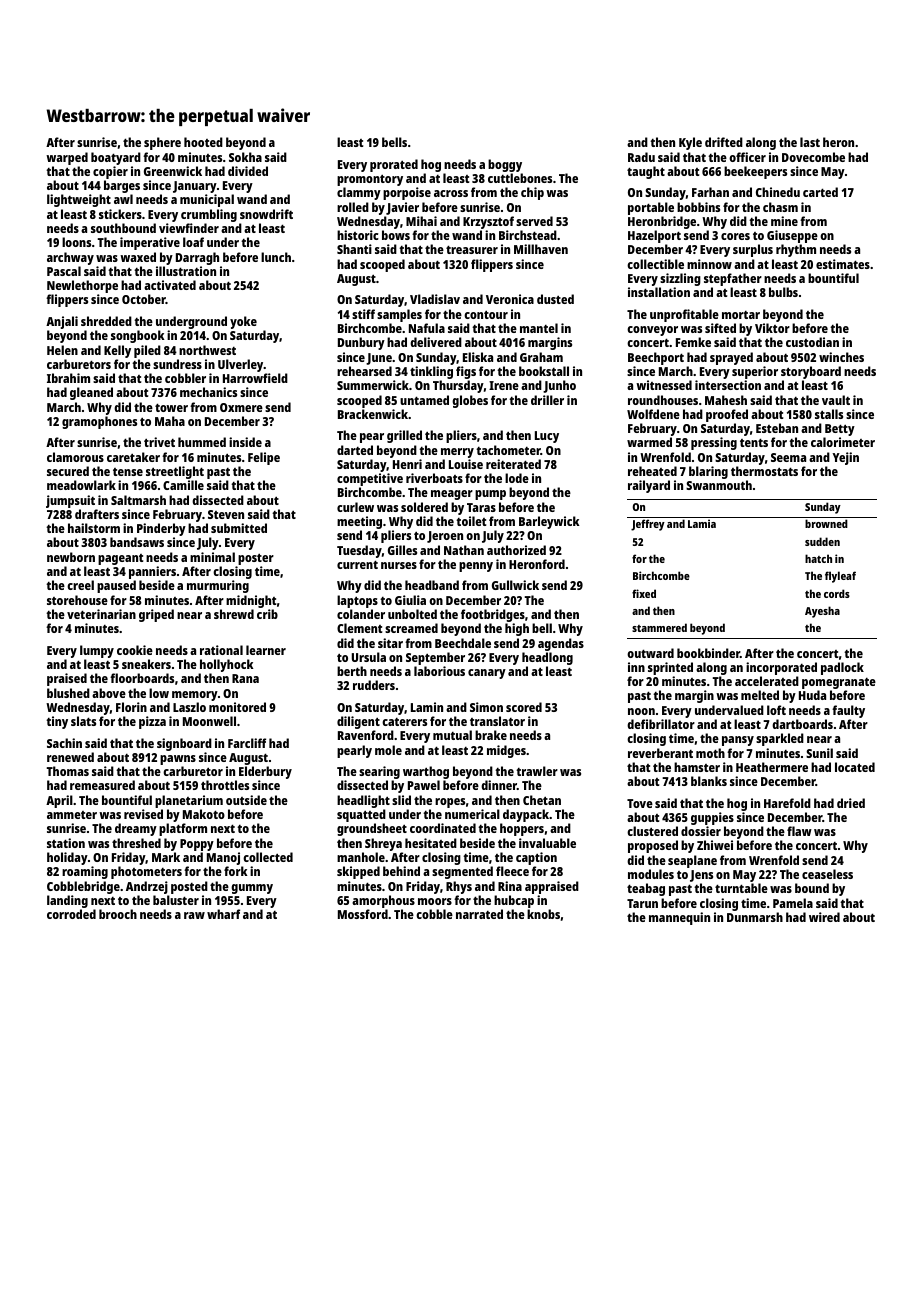 This image has height=1308, width=924. Describe the element at coordinates (203, 142) in the image. I see `hooted` at that location.
